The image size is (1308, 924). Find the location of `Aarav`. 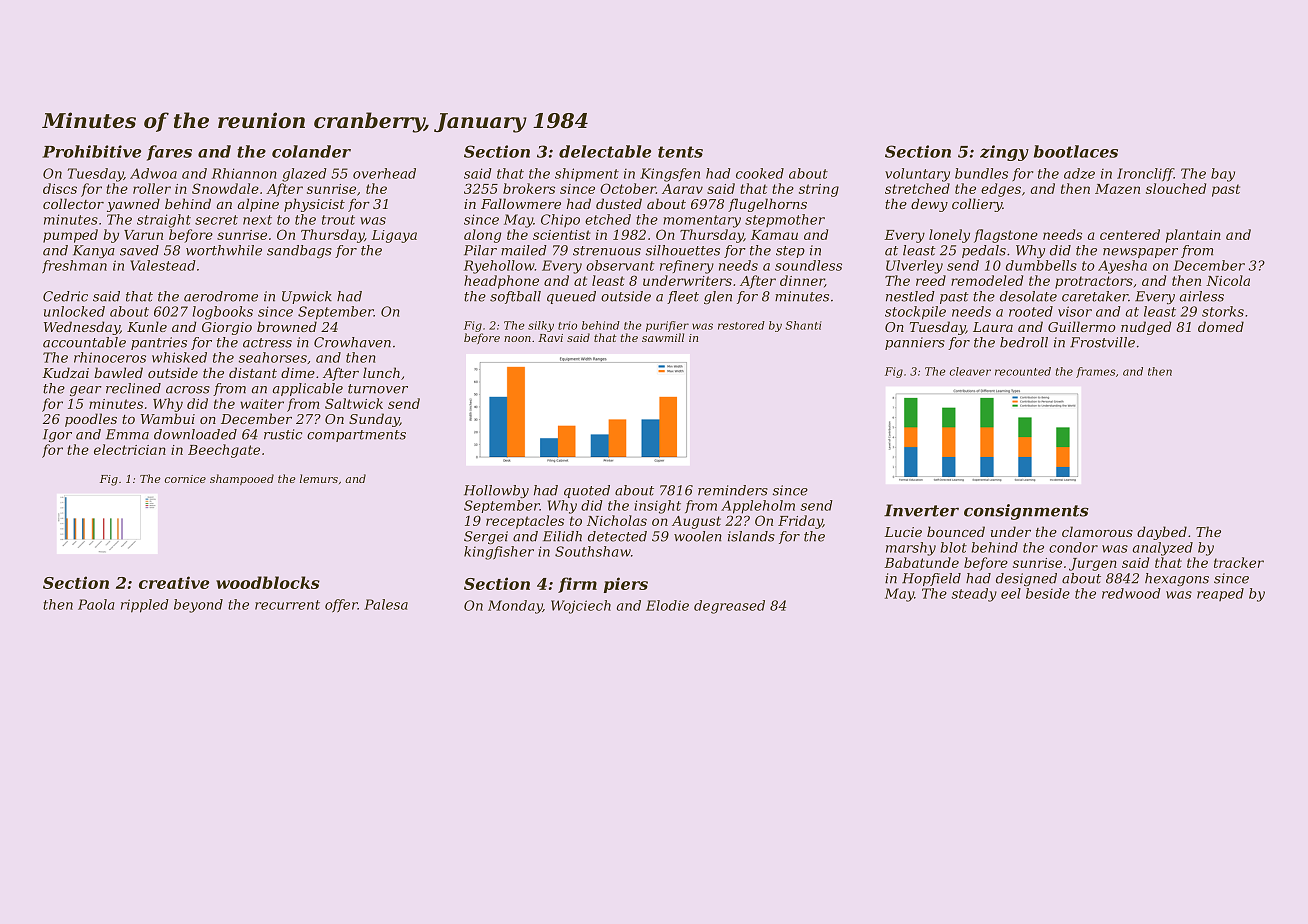

Aarav is located at coordinates (682, 189).
